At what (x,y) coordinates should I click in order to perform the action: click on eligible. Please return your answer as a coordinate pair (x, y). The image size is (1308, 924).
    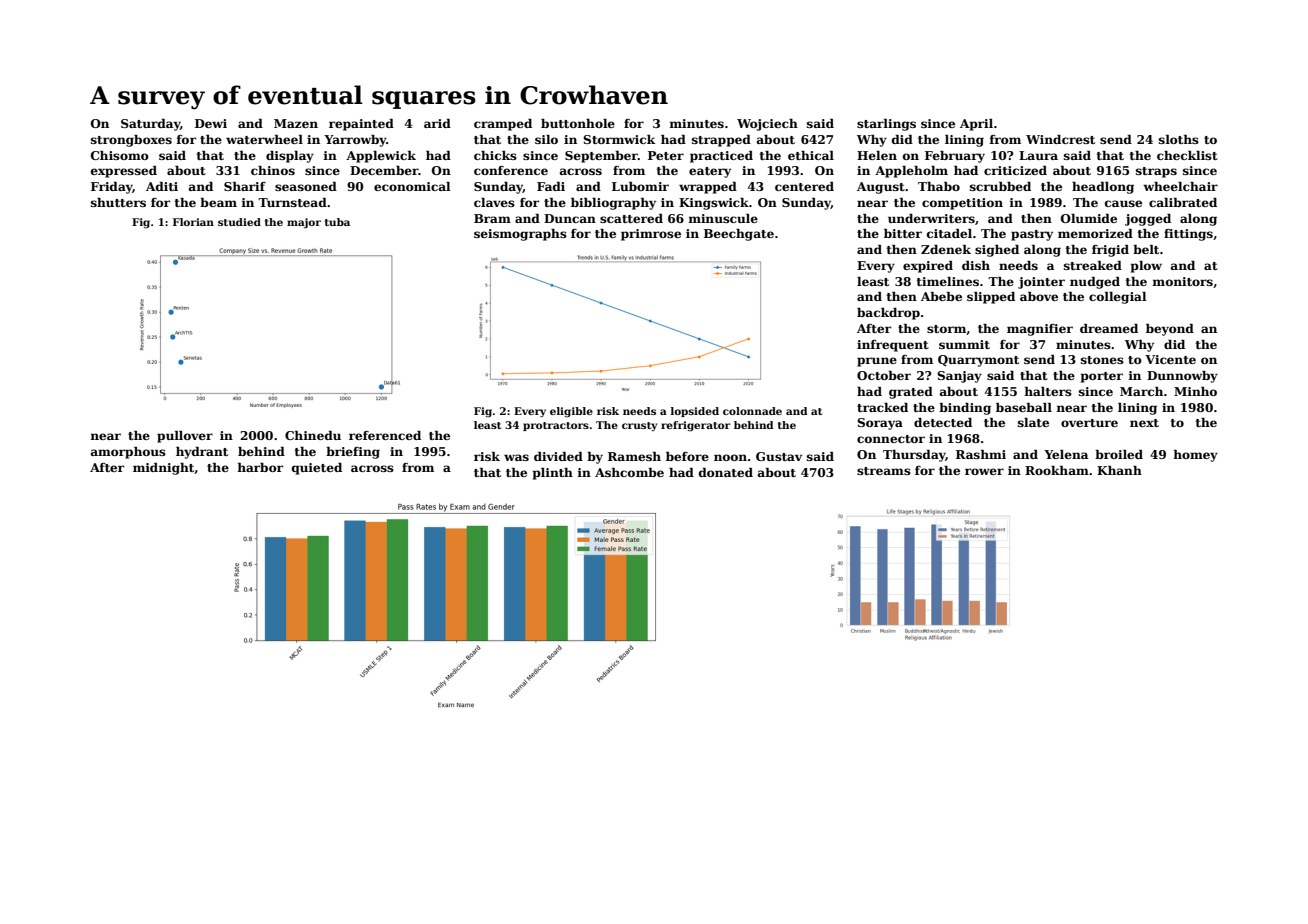
    Looking at the image, I should click on (571, 412).
